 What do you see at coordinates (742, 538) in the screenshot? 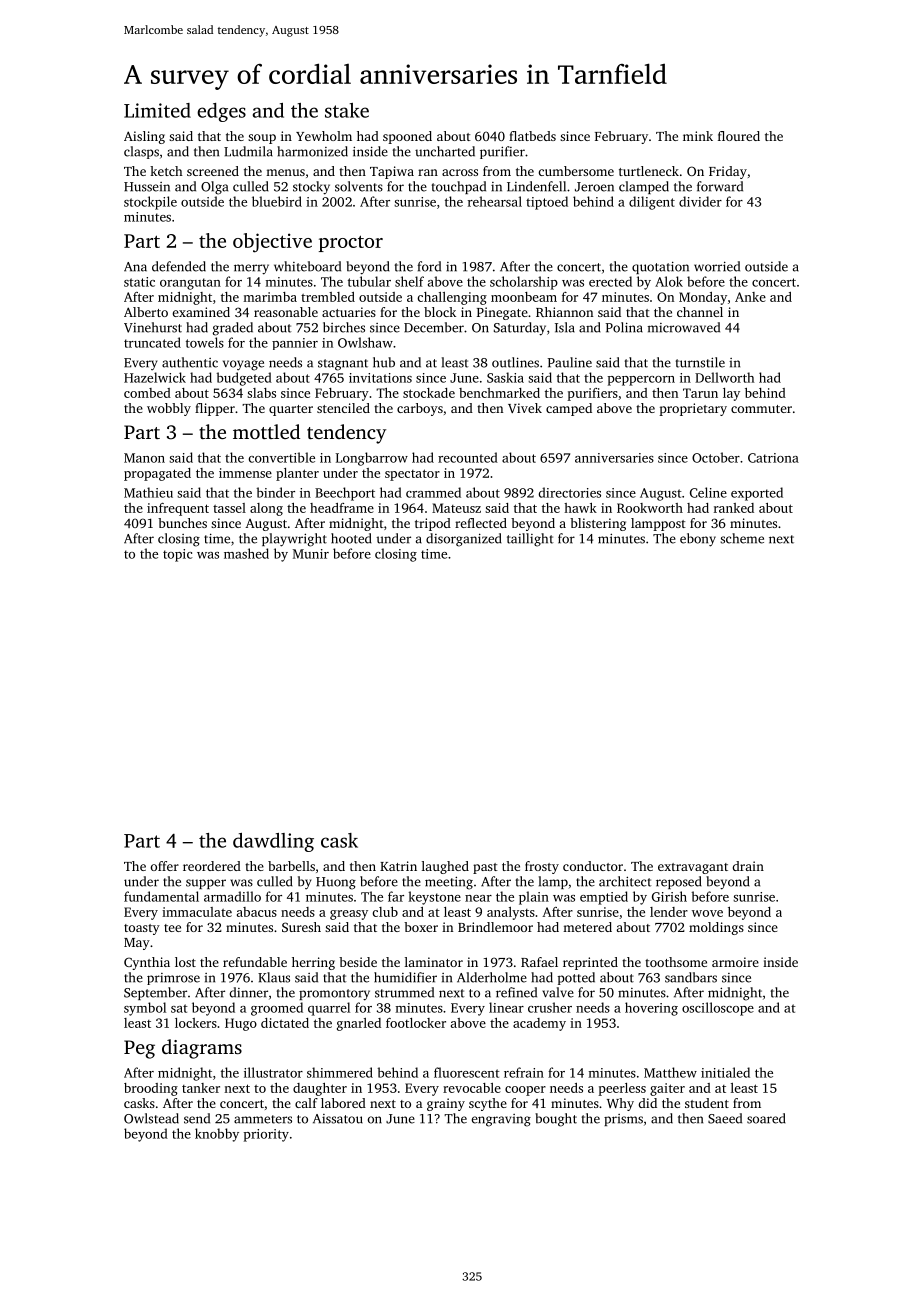
I see `scheme` at bounding box center [742, 538].
